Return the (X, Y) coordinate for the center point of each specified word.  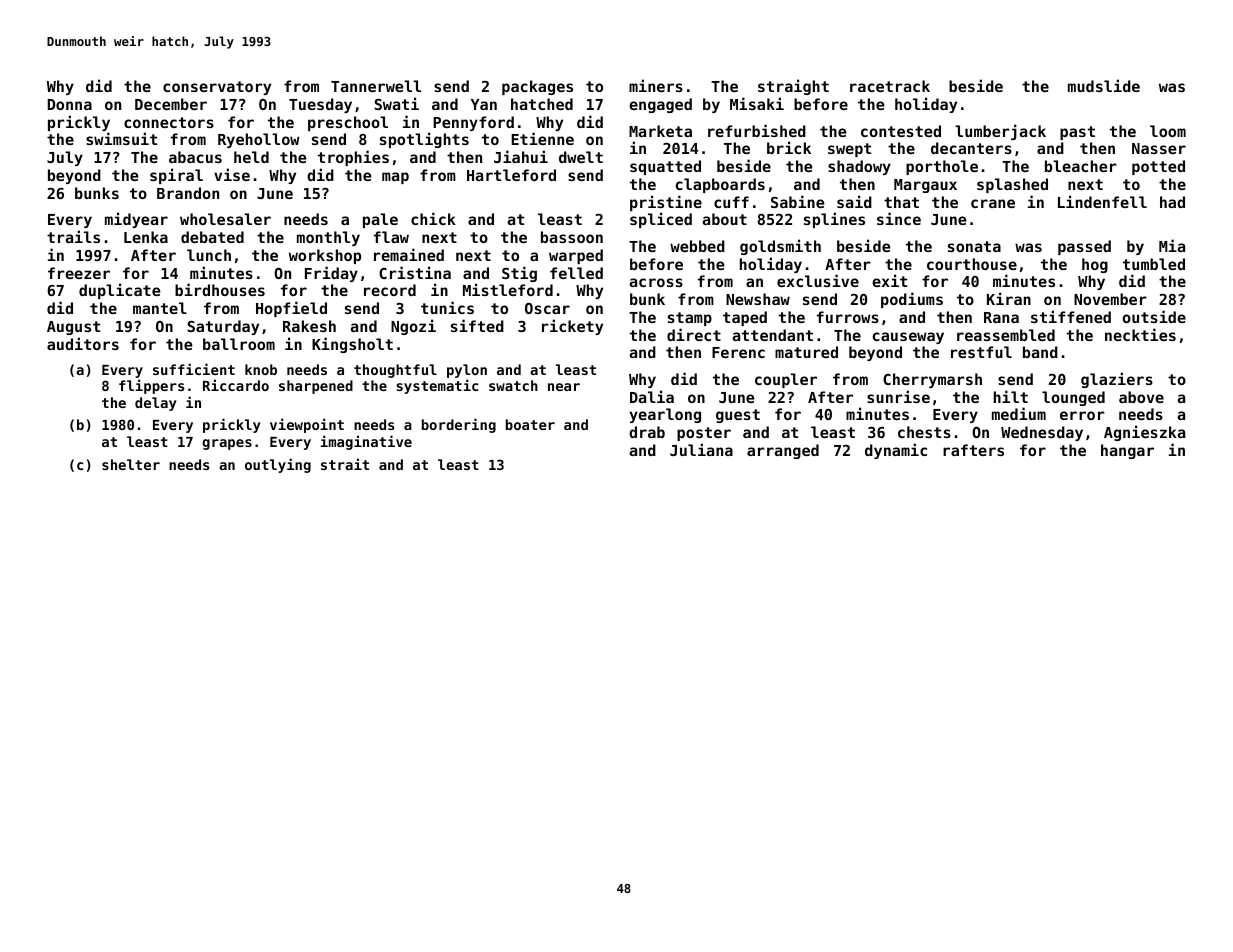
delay (156, 404)
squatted (665, 167)
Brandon (188, 193)
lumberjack (1000, 132)
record (390, 290)
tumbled (1154, 264)
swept (849, 150)
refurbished (757, 130)
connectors (169, 122)
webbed (697, 246)
